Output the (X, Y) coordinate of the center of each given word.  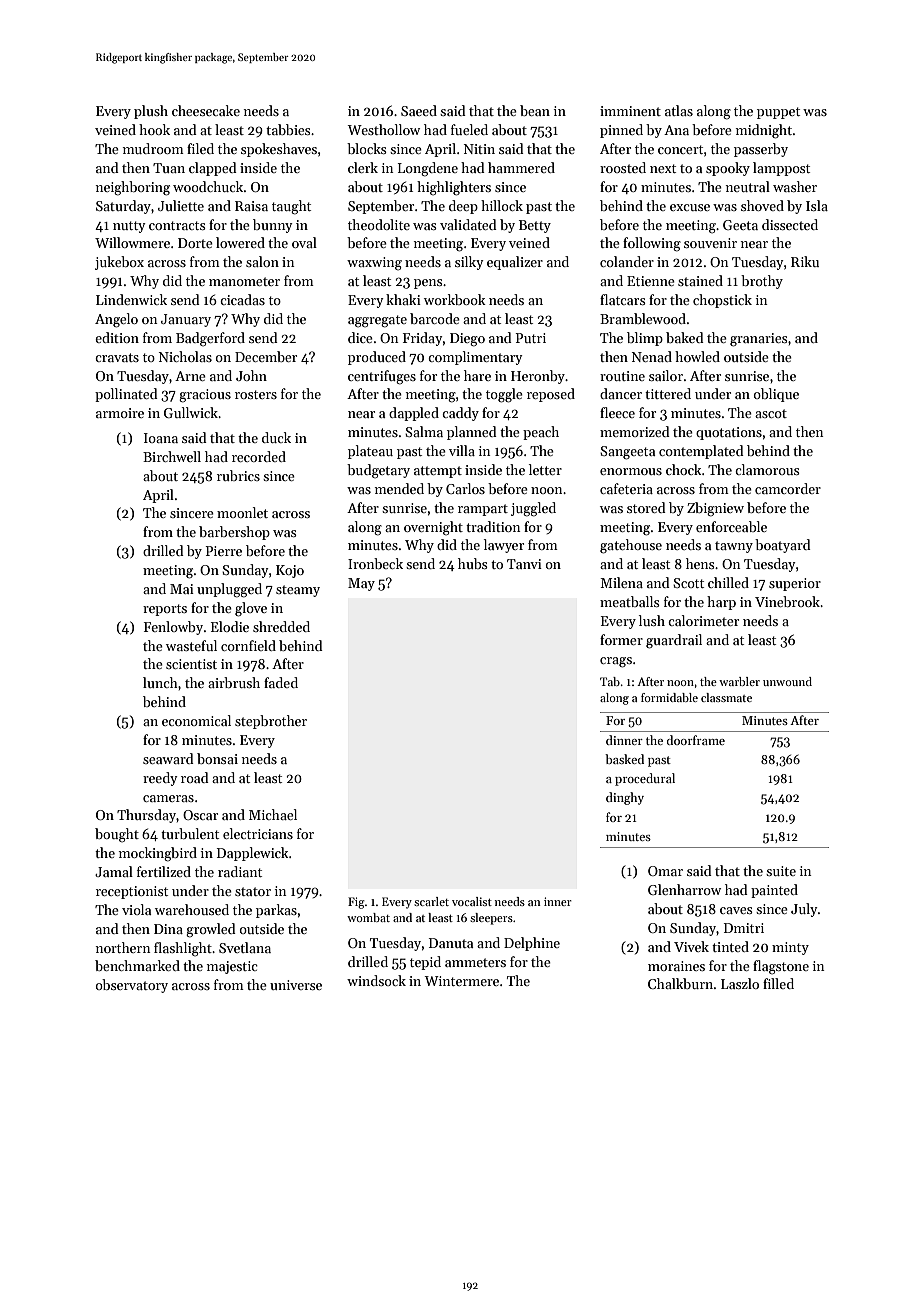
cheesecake (206, 110)
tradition (493, 526)
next (663, 168)
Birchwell (172, 456)
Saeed (419, 110)
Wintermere (462, 981)
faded (281, 682)
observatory (132, 986)
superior (795, 584)
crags (616, 662)
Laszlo (740, 983)
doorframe (696, 740)
